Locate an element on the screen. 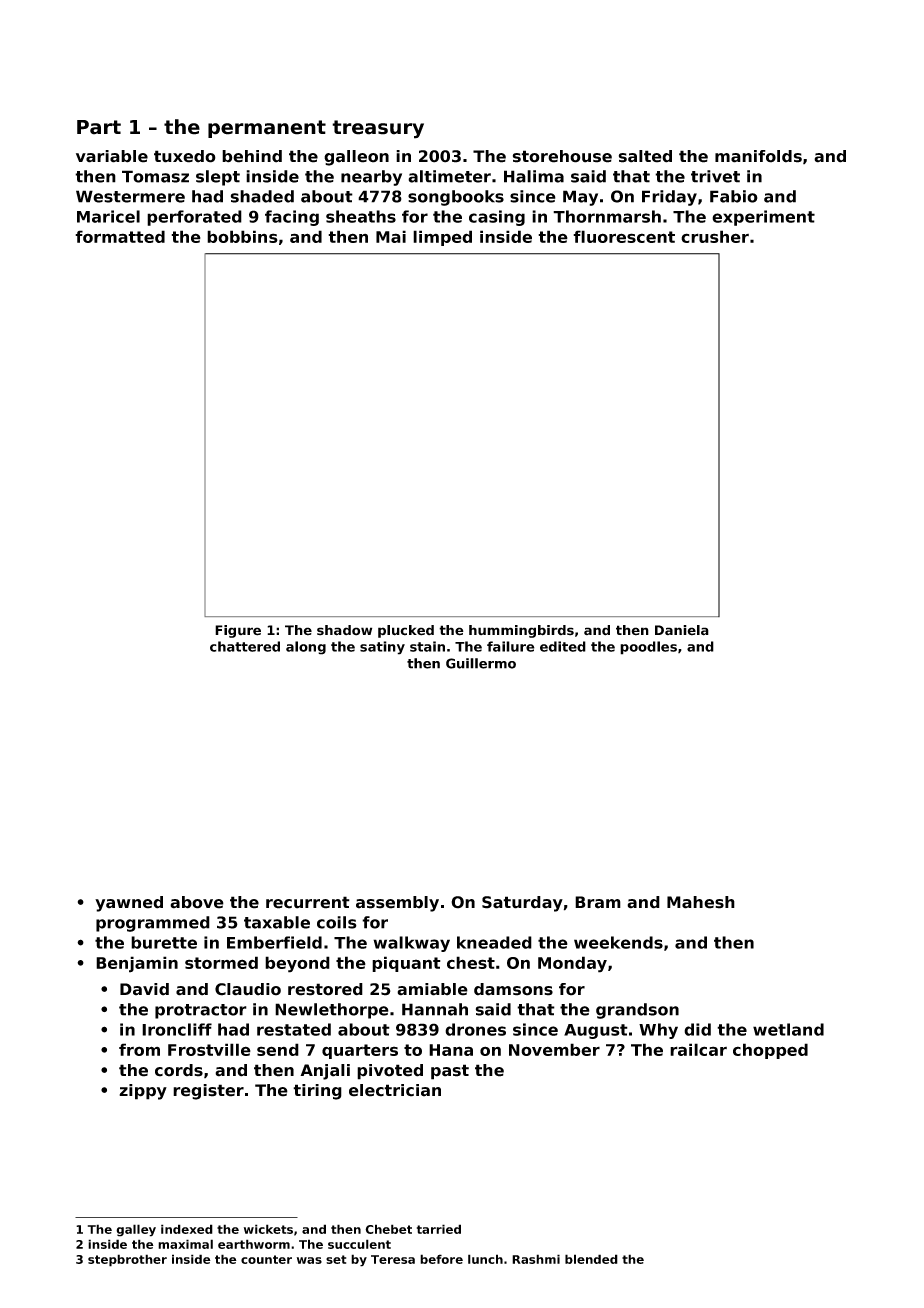 The width and height of the screenshot is (924, 1308). Mahesh is located at coordinates (701, 902).
